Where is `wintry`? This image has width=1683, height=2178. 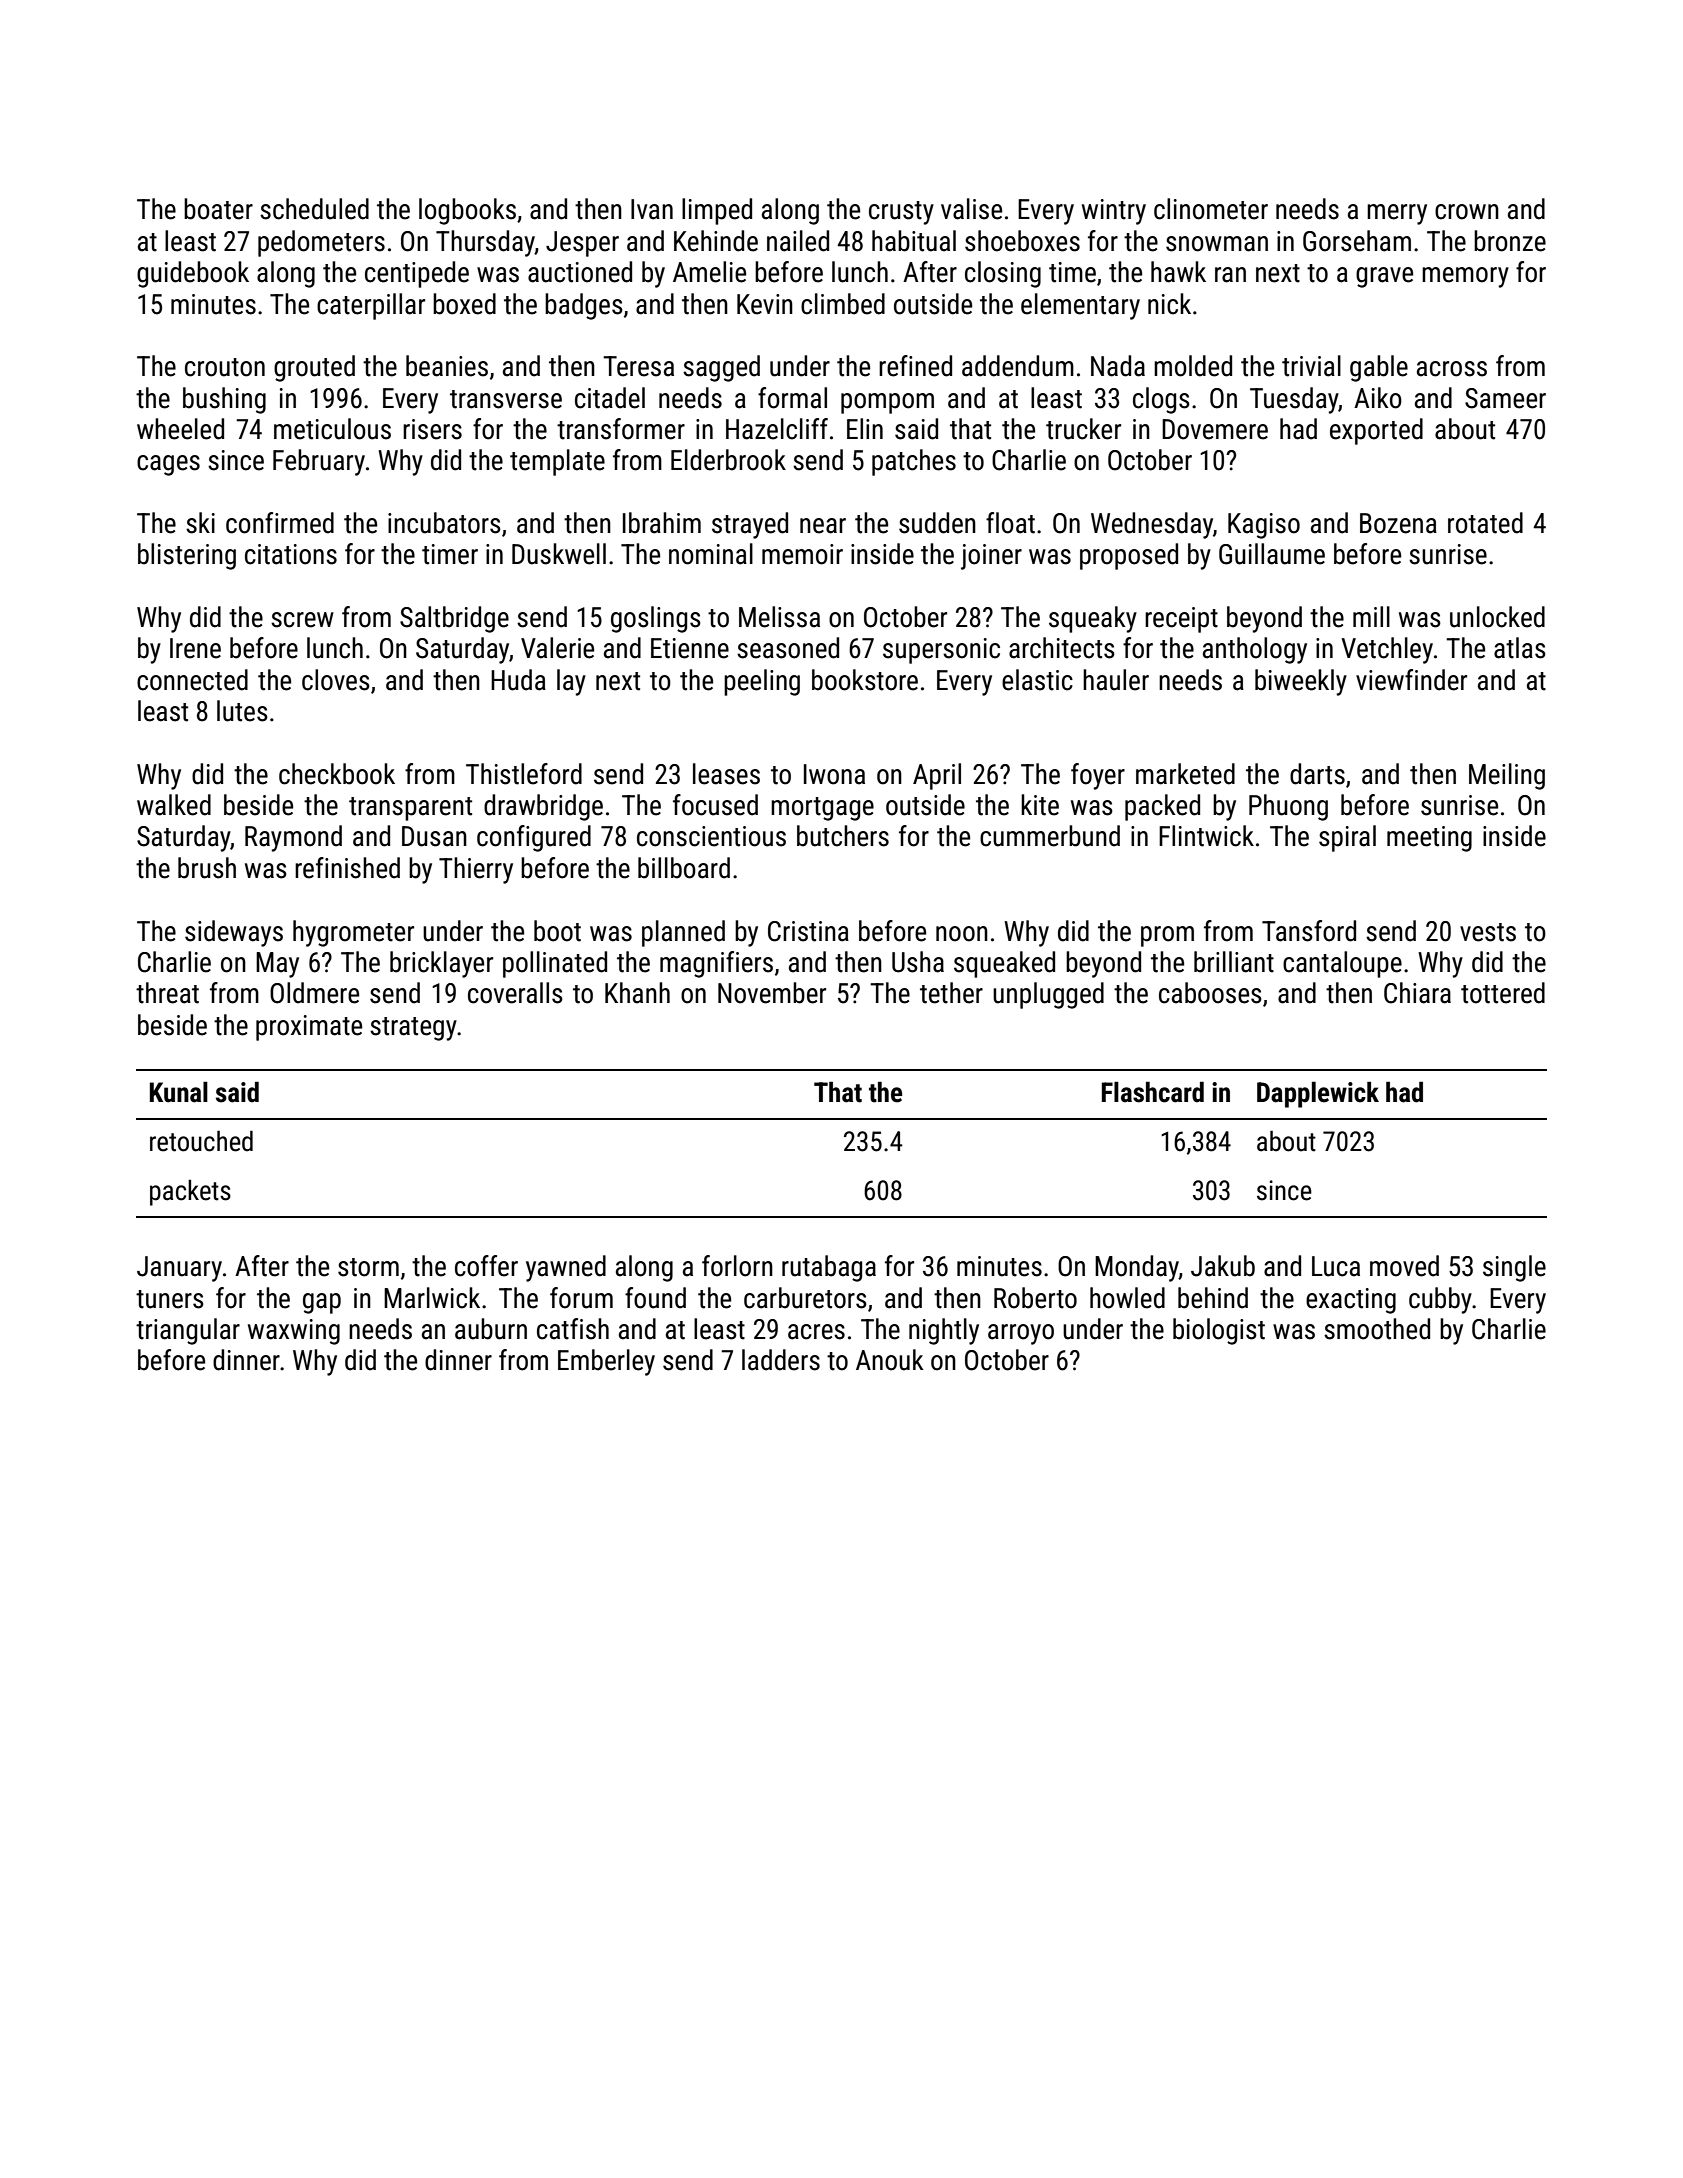 wintry is located at coordinates (1114, 212).
